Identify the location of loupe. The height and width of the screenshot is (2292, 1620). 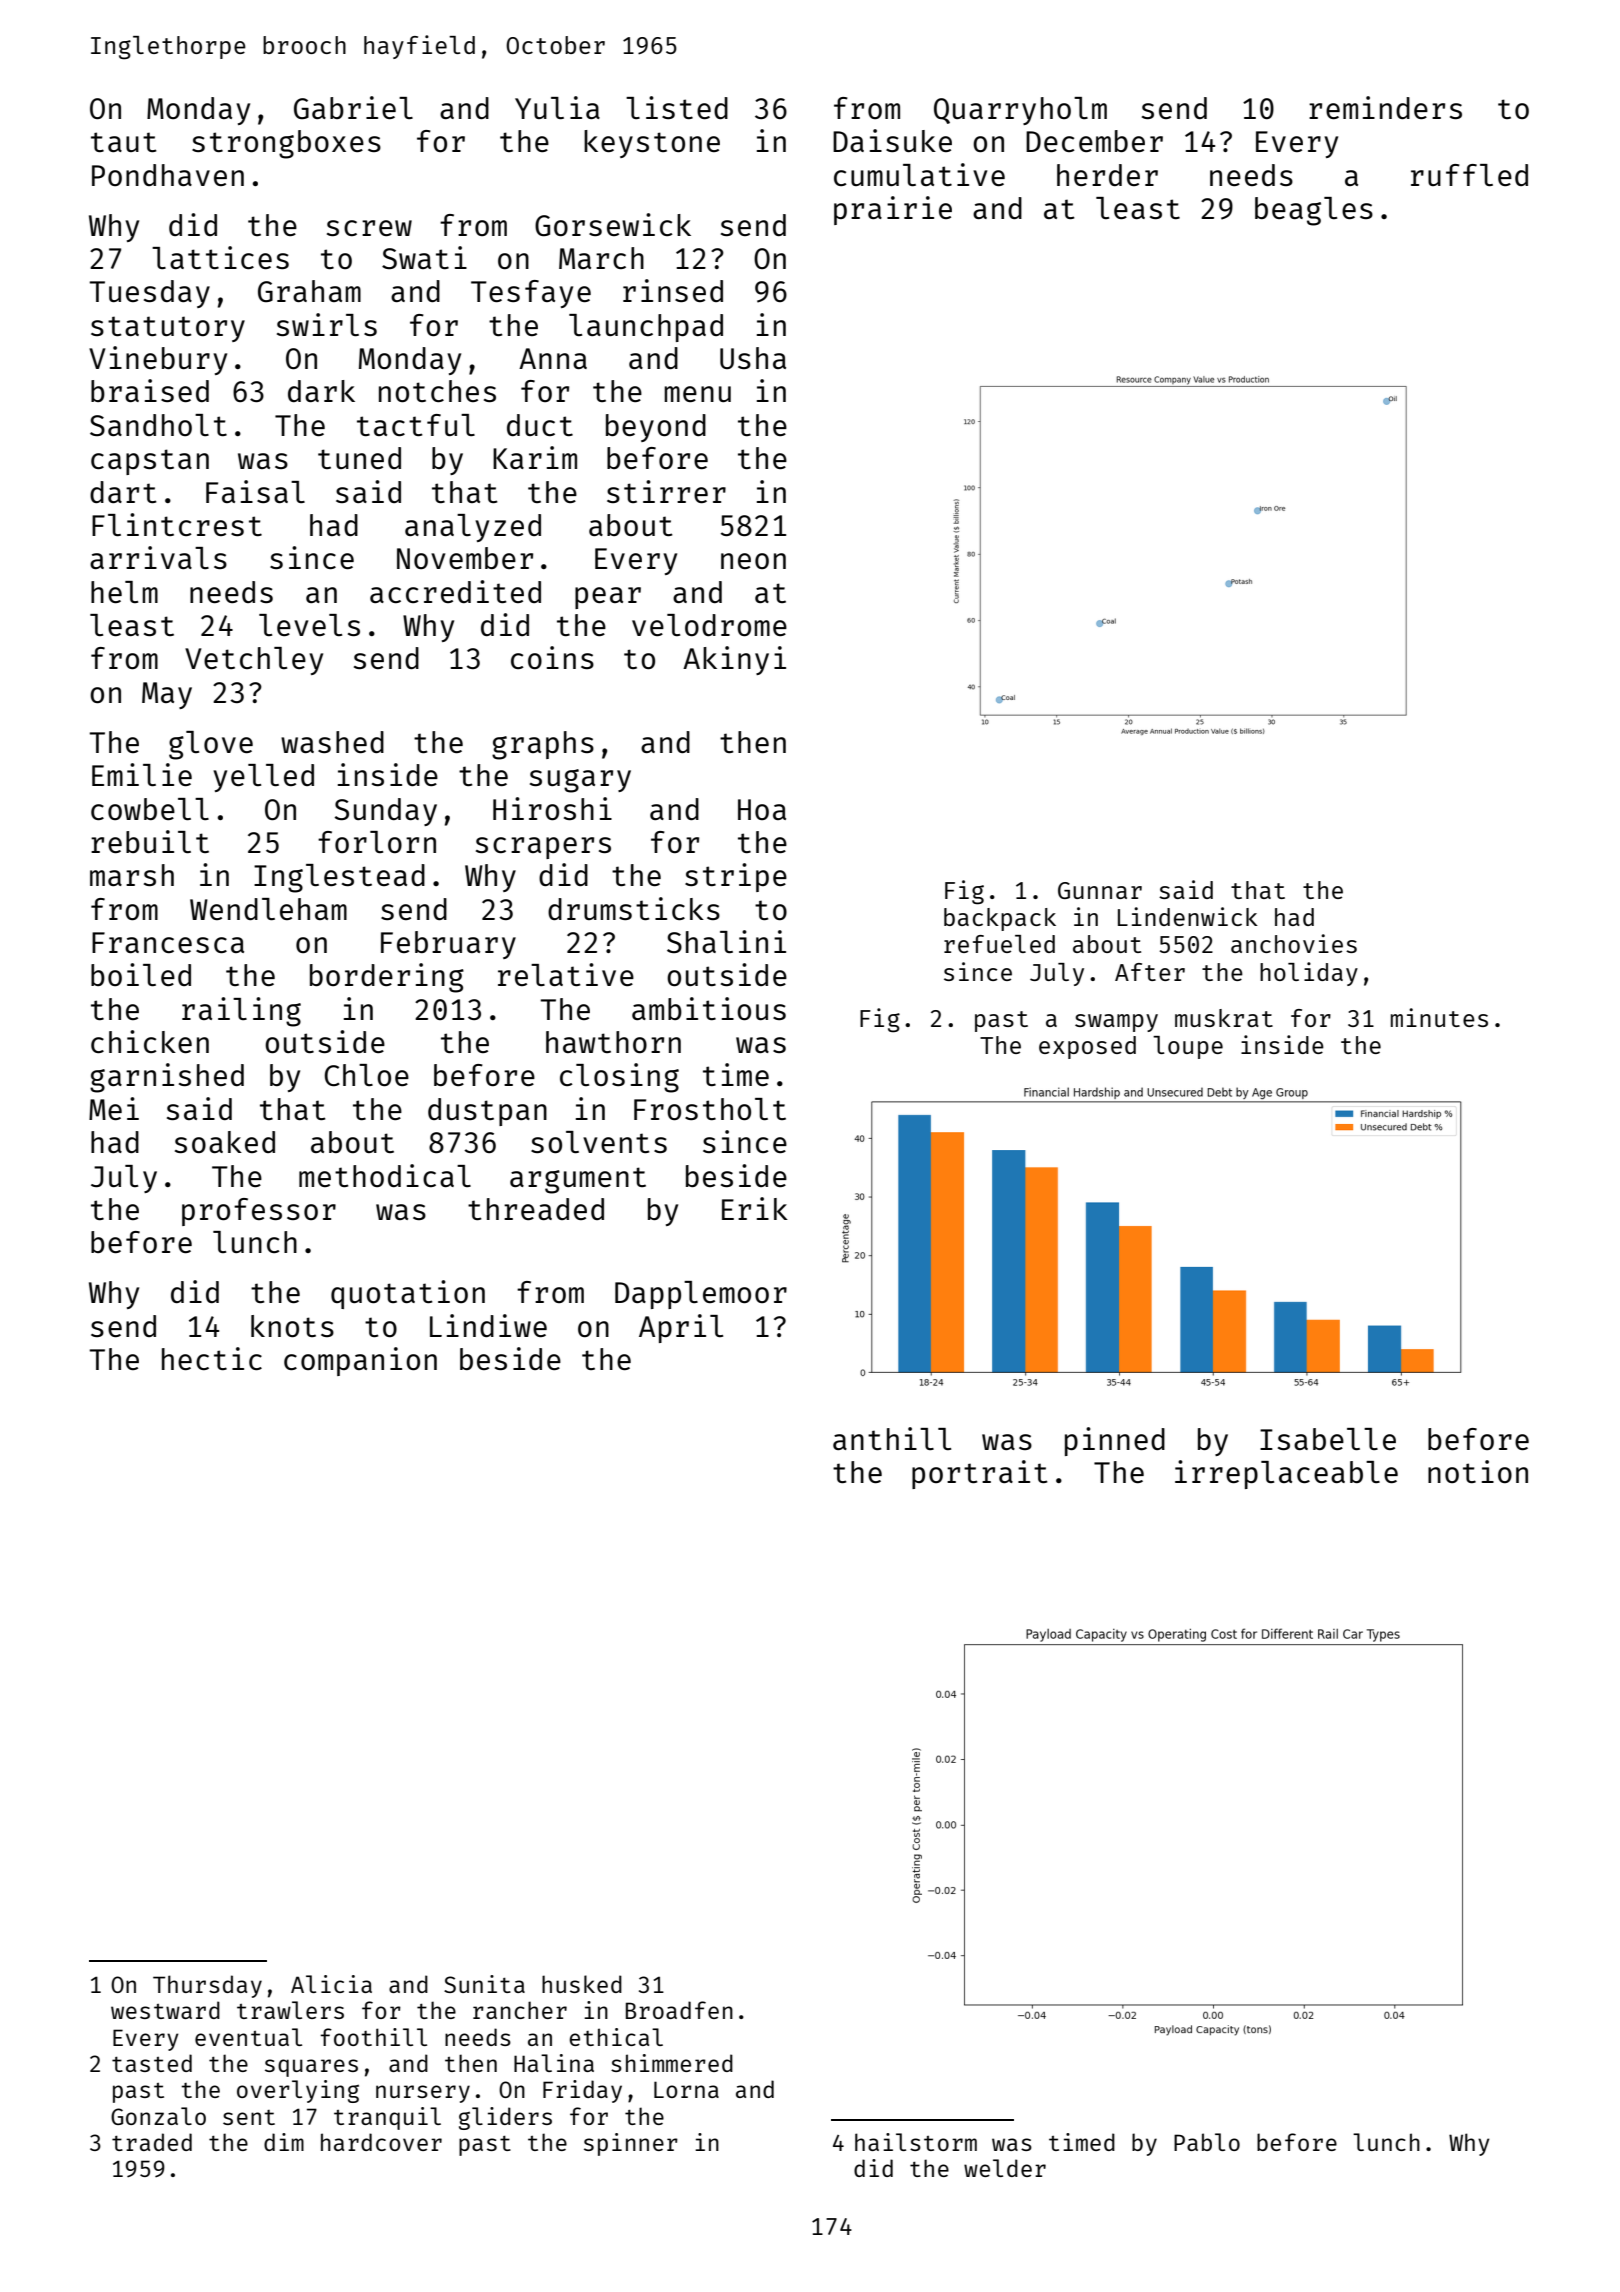
(1188, 1047).
